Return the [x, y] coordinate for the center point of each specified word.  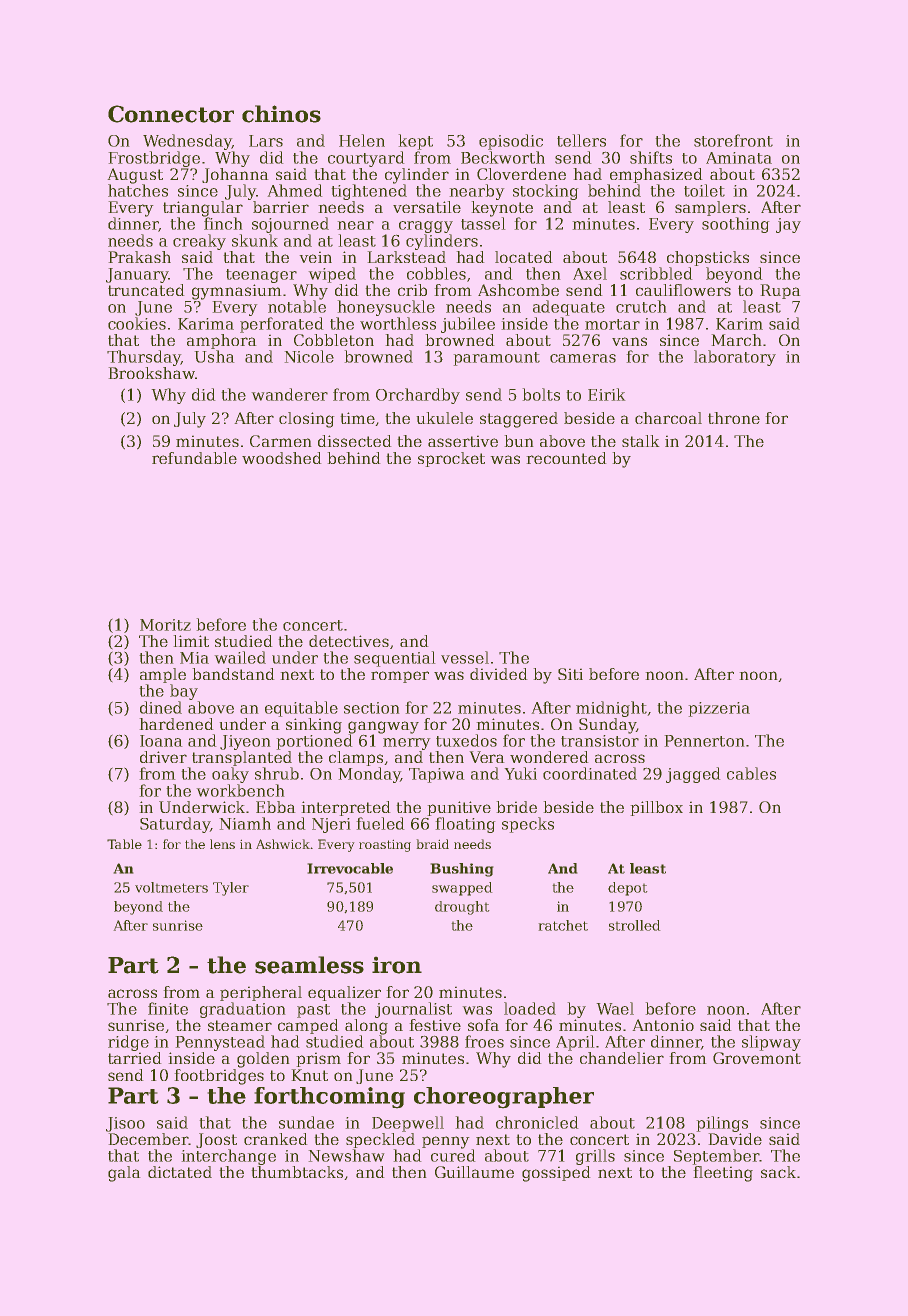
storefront [733, 140]
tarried [135, 1058]
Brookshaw [151, 373]
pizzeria [719, 709]
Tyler [231, 889]
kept [415, 142]
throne [734, 418]
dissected [355, 441]
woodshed [282, 458]
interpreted [346, 808]
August [135, 176]
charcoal [668, 418]
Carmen [281, 441]
